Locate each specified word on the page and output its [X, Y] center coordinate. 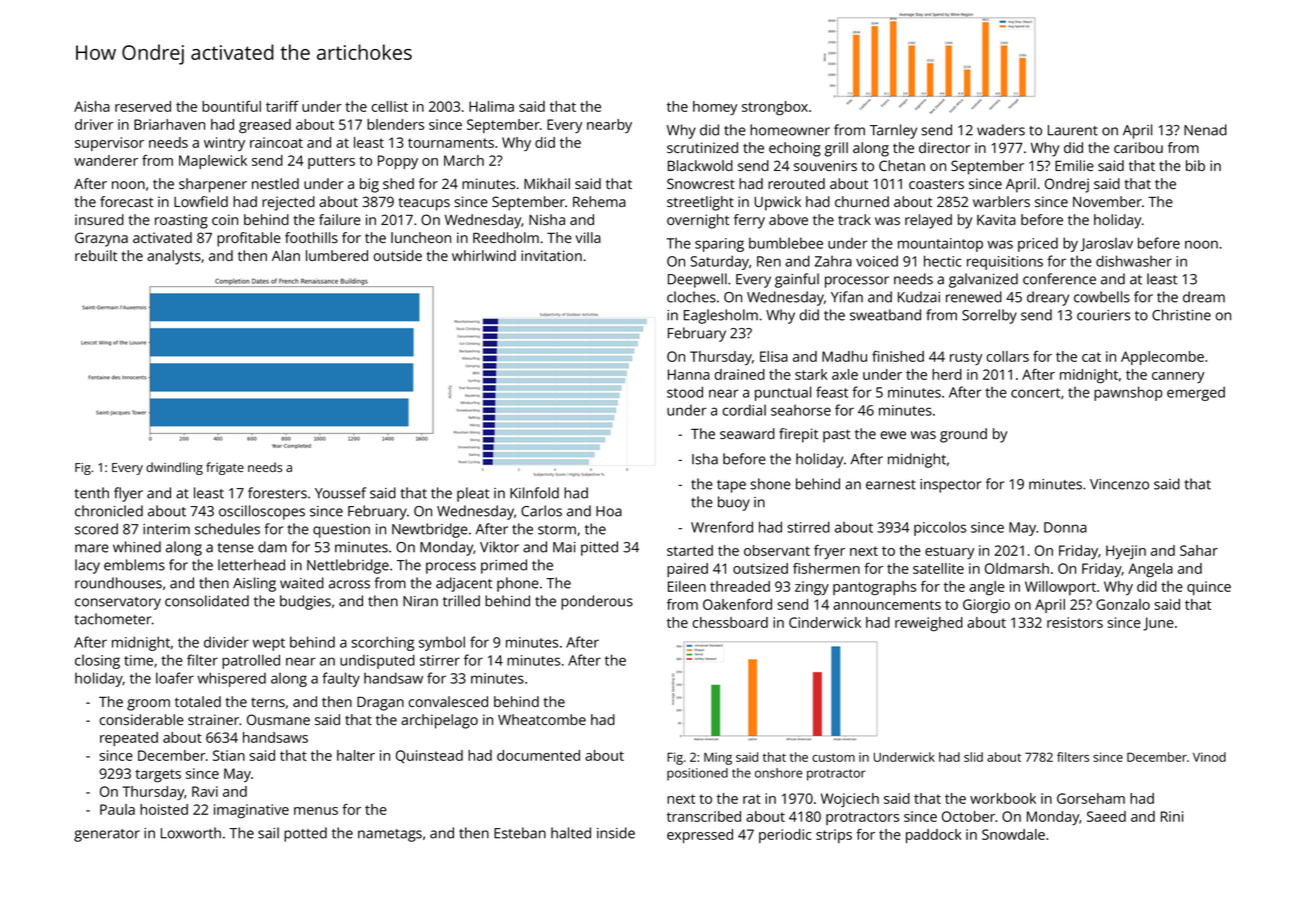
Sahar [1199, 550]
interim [166, 529]
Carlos [541, 511]
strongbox [775, 108]
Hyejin [1126, 552]
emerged [1196, 393]
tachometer [112, 619]
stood [685, 392]
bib [1195, 165]
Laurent [1073, 130]
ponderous [597, 602]
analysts [174, 257]
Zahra [833, 261]
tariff [282, 106]
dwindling [174, 468]
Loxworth [191, 833]
